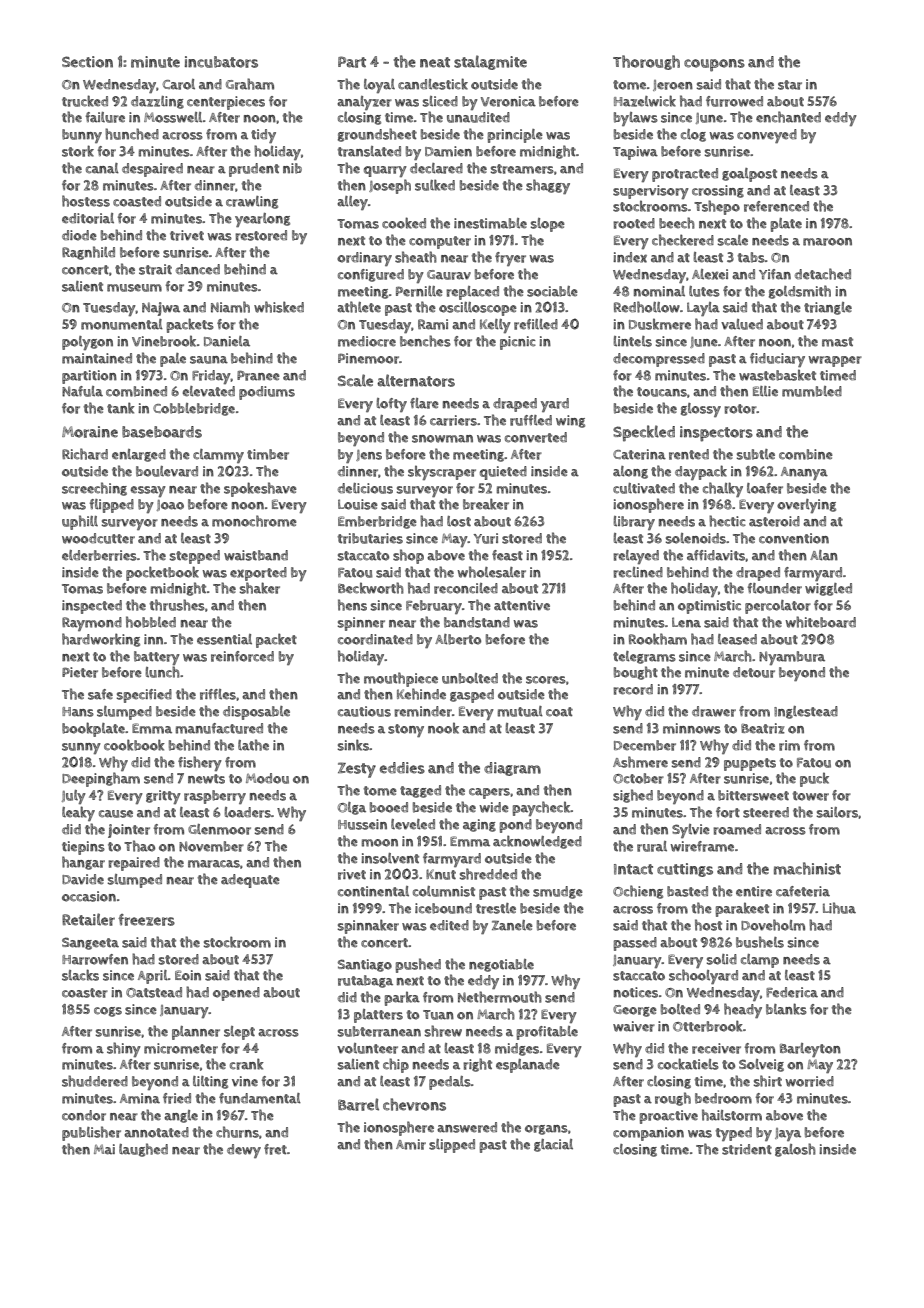  Describe the element at coordinates (714, 65) in the screenshot. I see `coupons` at that location.
